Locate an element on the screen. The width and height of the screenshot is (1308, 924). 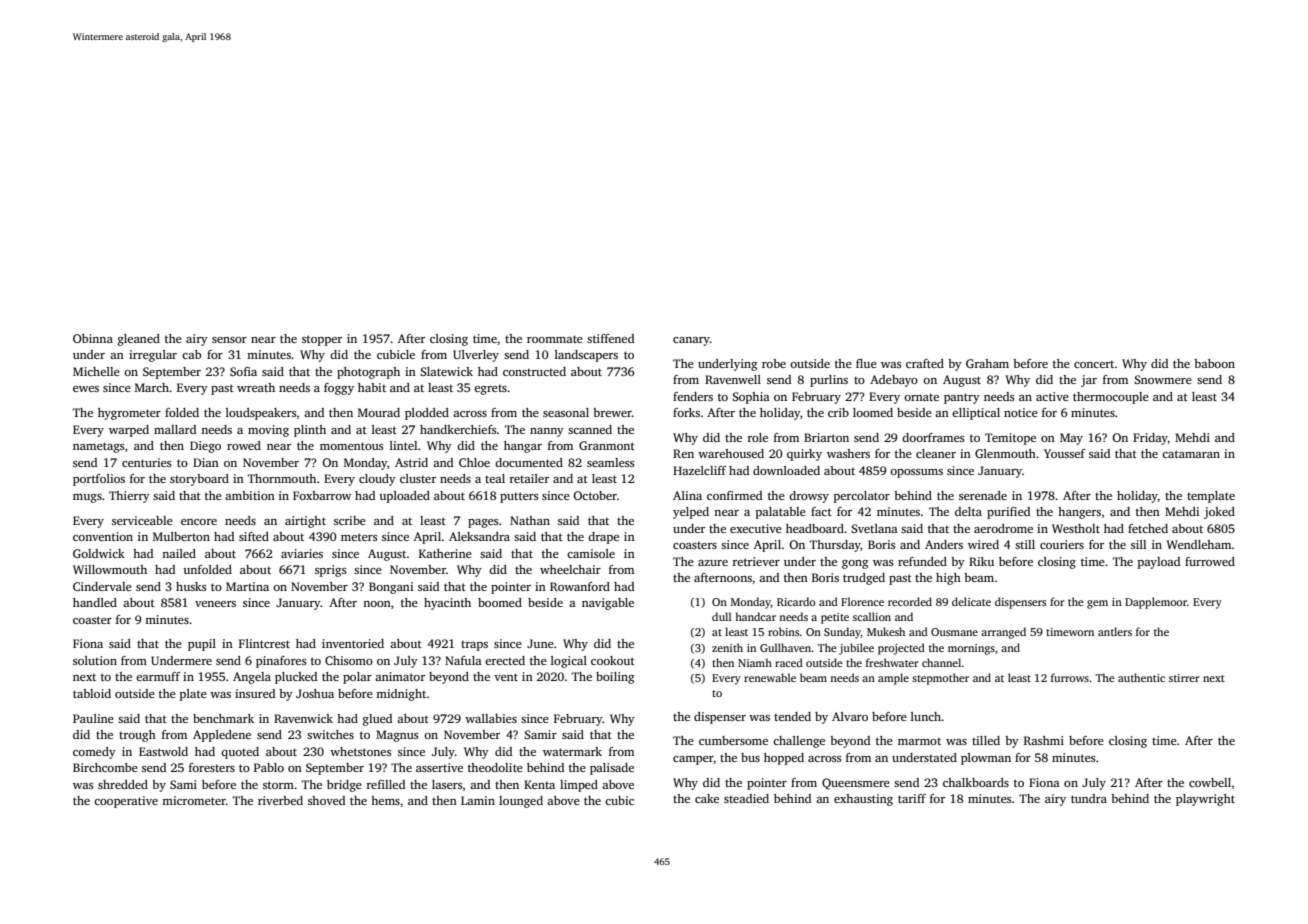
roommate is located at coordinates (555, 339).
